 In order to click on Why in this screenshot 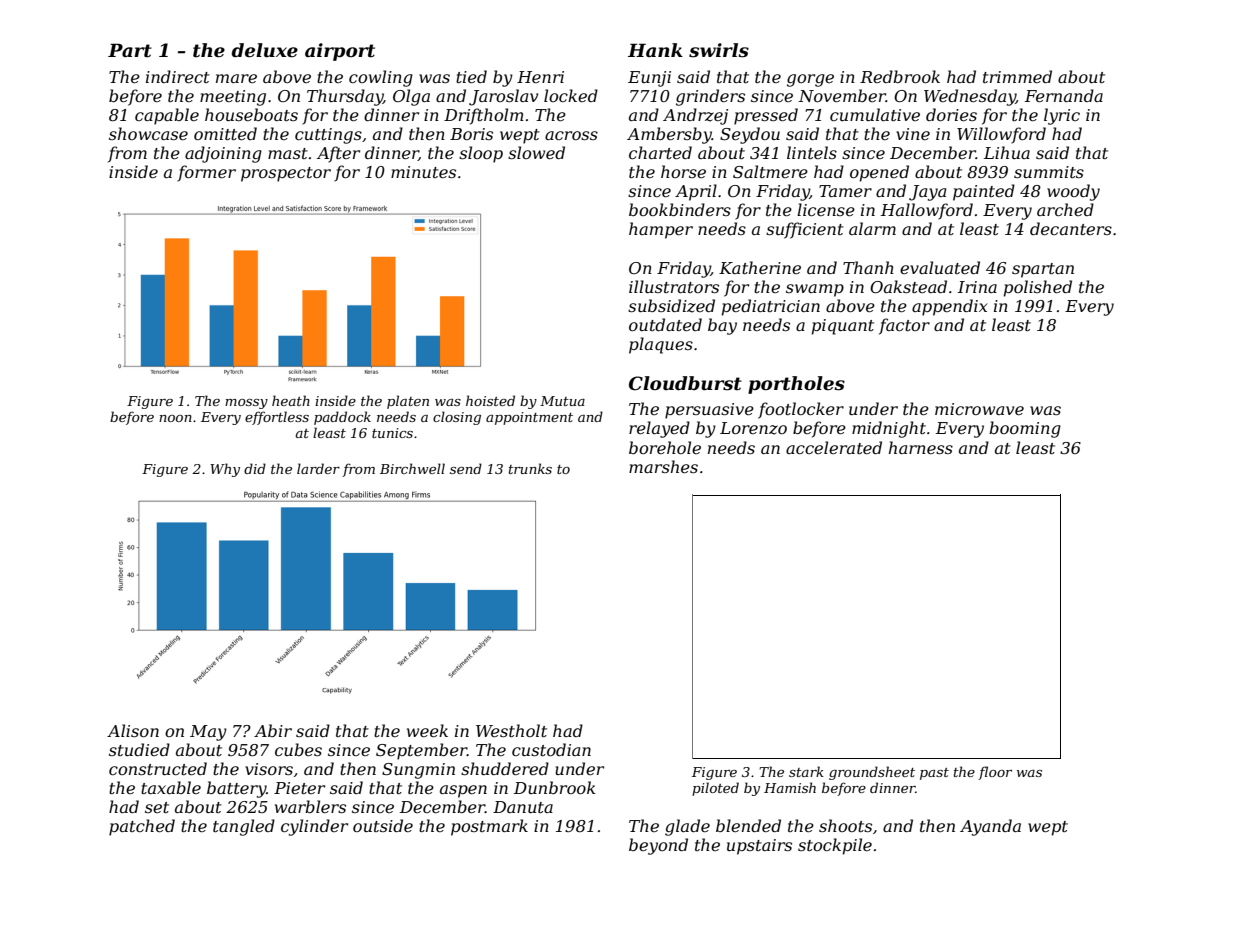, I will do `click(225, 470)`.
